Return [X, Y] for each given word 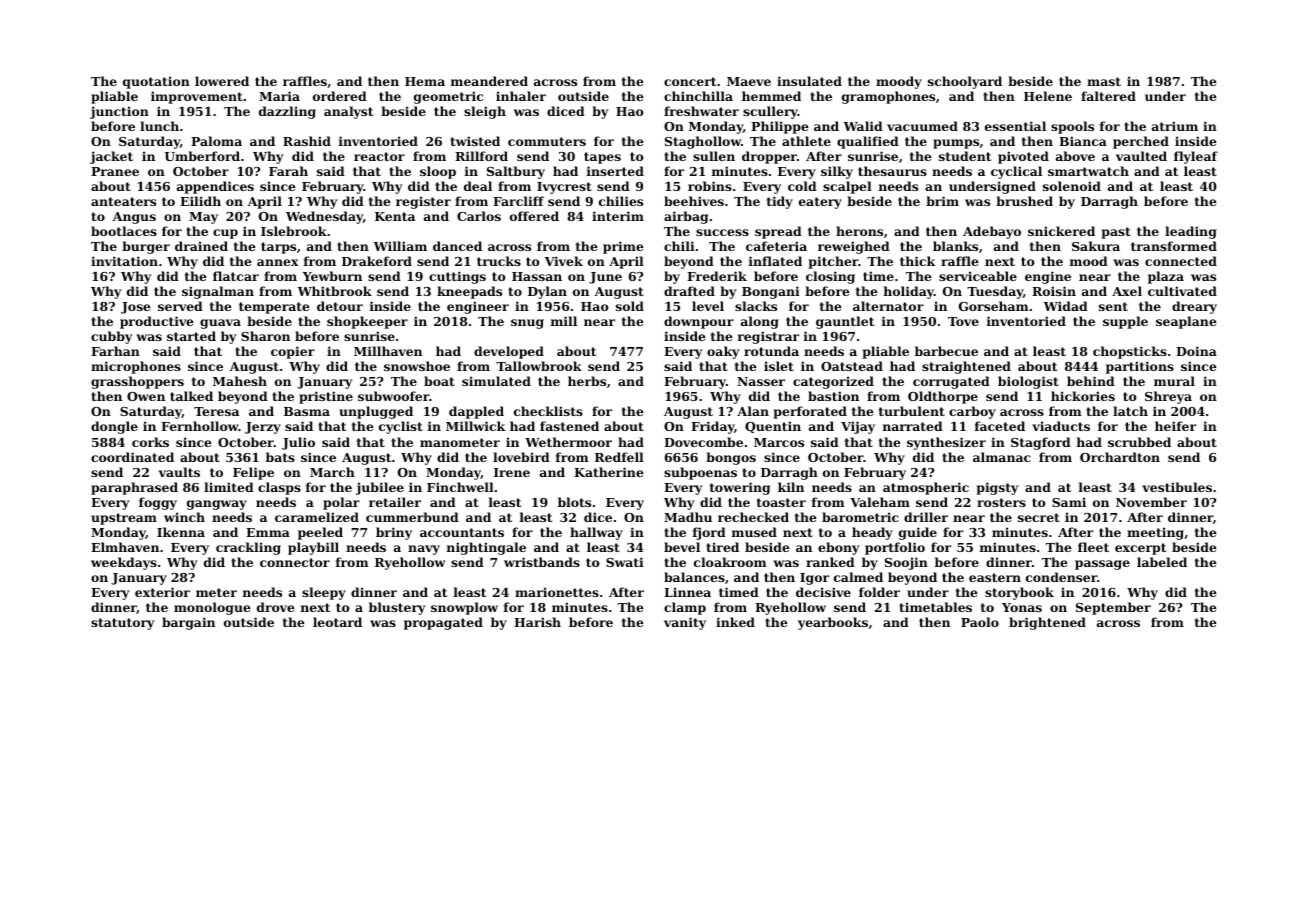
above [1075, 156]
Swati [625, 562]
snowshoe [417, 366]
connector [295, 562]
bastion [833, 396]
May [203, 218]
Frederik [717, 276]
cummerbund [412, 517]
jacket [111, 157]
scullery [770, 112]
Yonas [1022, 607]
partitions [1140, 367]
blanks [955, 246]
